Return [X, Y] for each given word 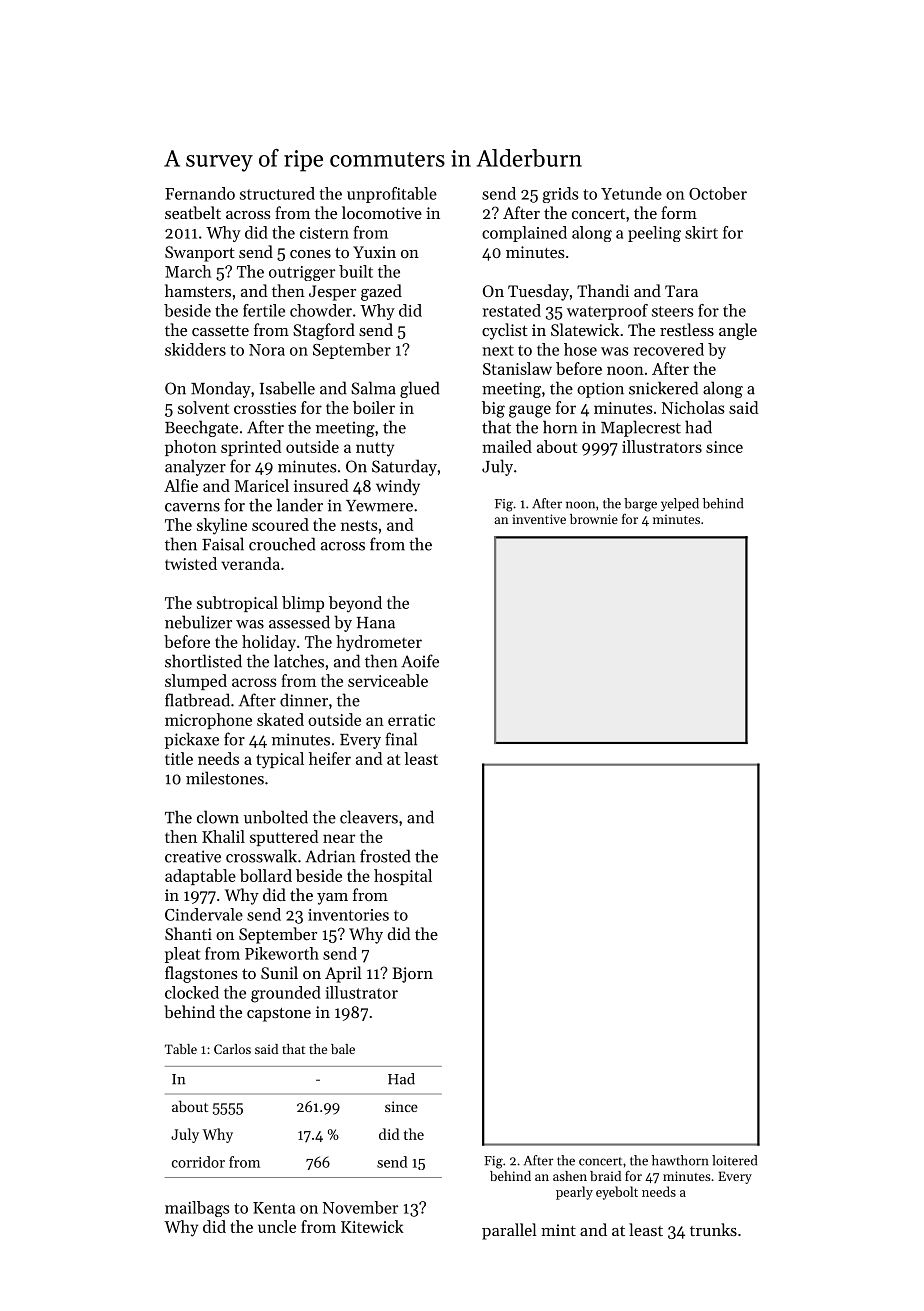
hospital [403, 877]
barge [640, 505]
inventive [539, 519]
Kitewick [372, 1226]
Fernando [200, 193]
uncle [277, 1226]
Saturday [404, 467]
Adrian [330, 856]
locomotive [382, 212]
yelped [680, 504]
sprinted [251, 448]
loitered [734, 1160]
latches [299, 661]
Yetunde [631, 193]
